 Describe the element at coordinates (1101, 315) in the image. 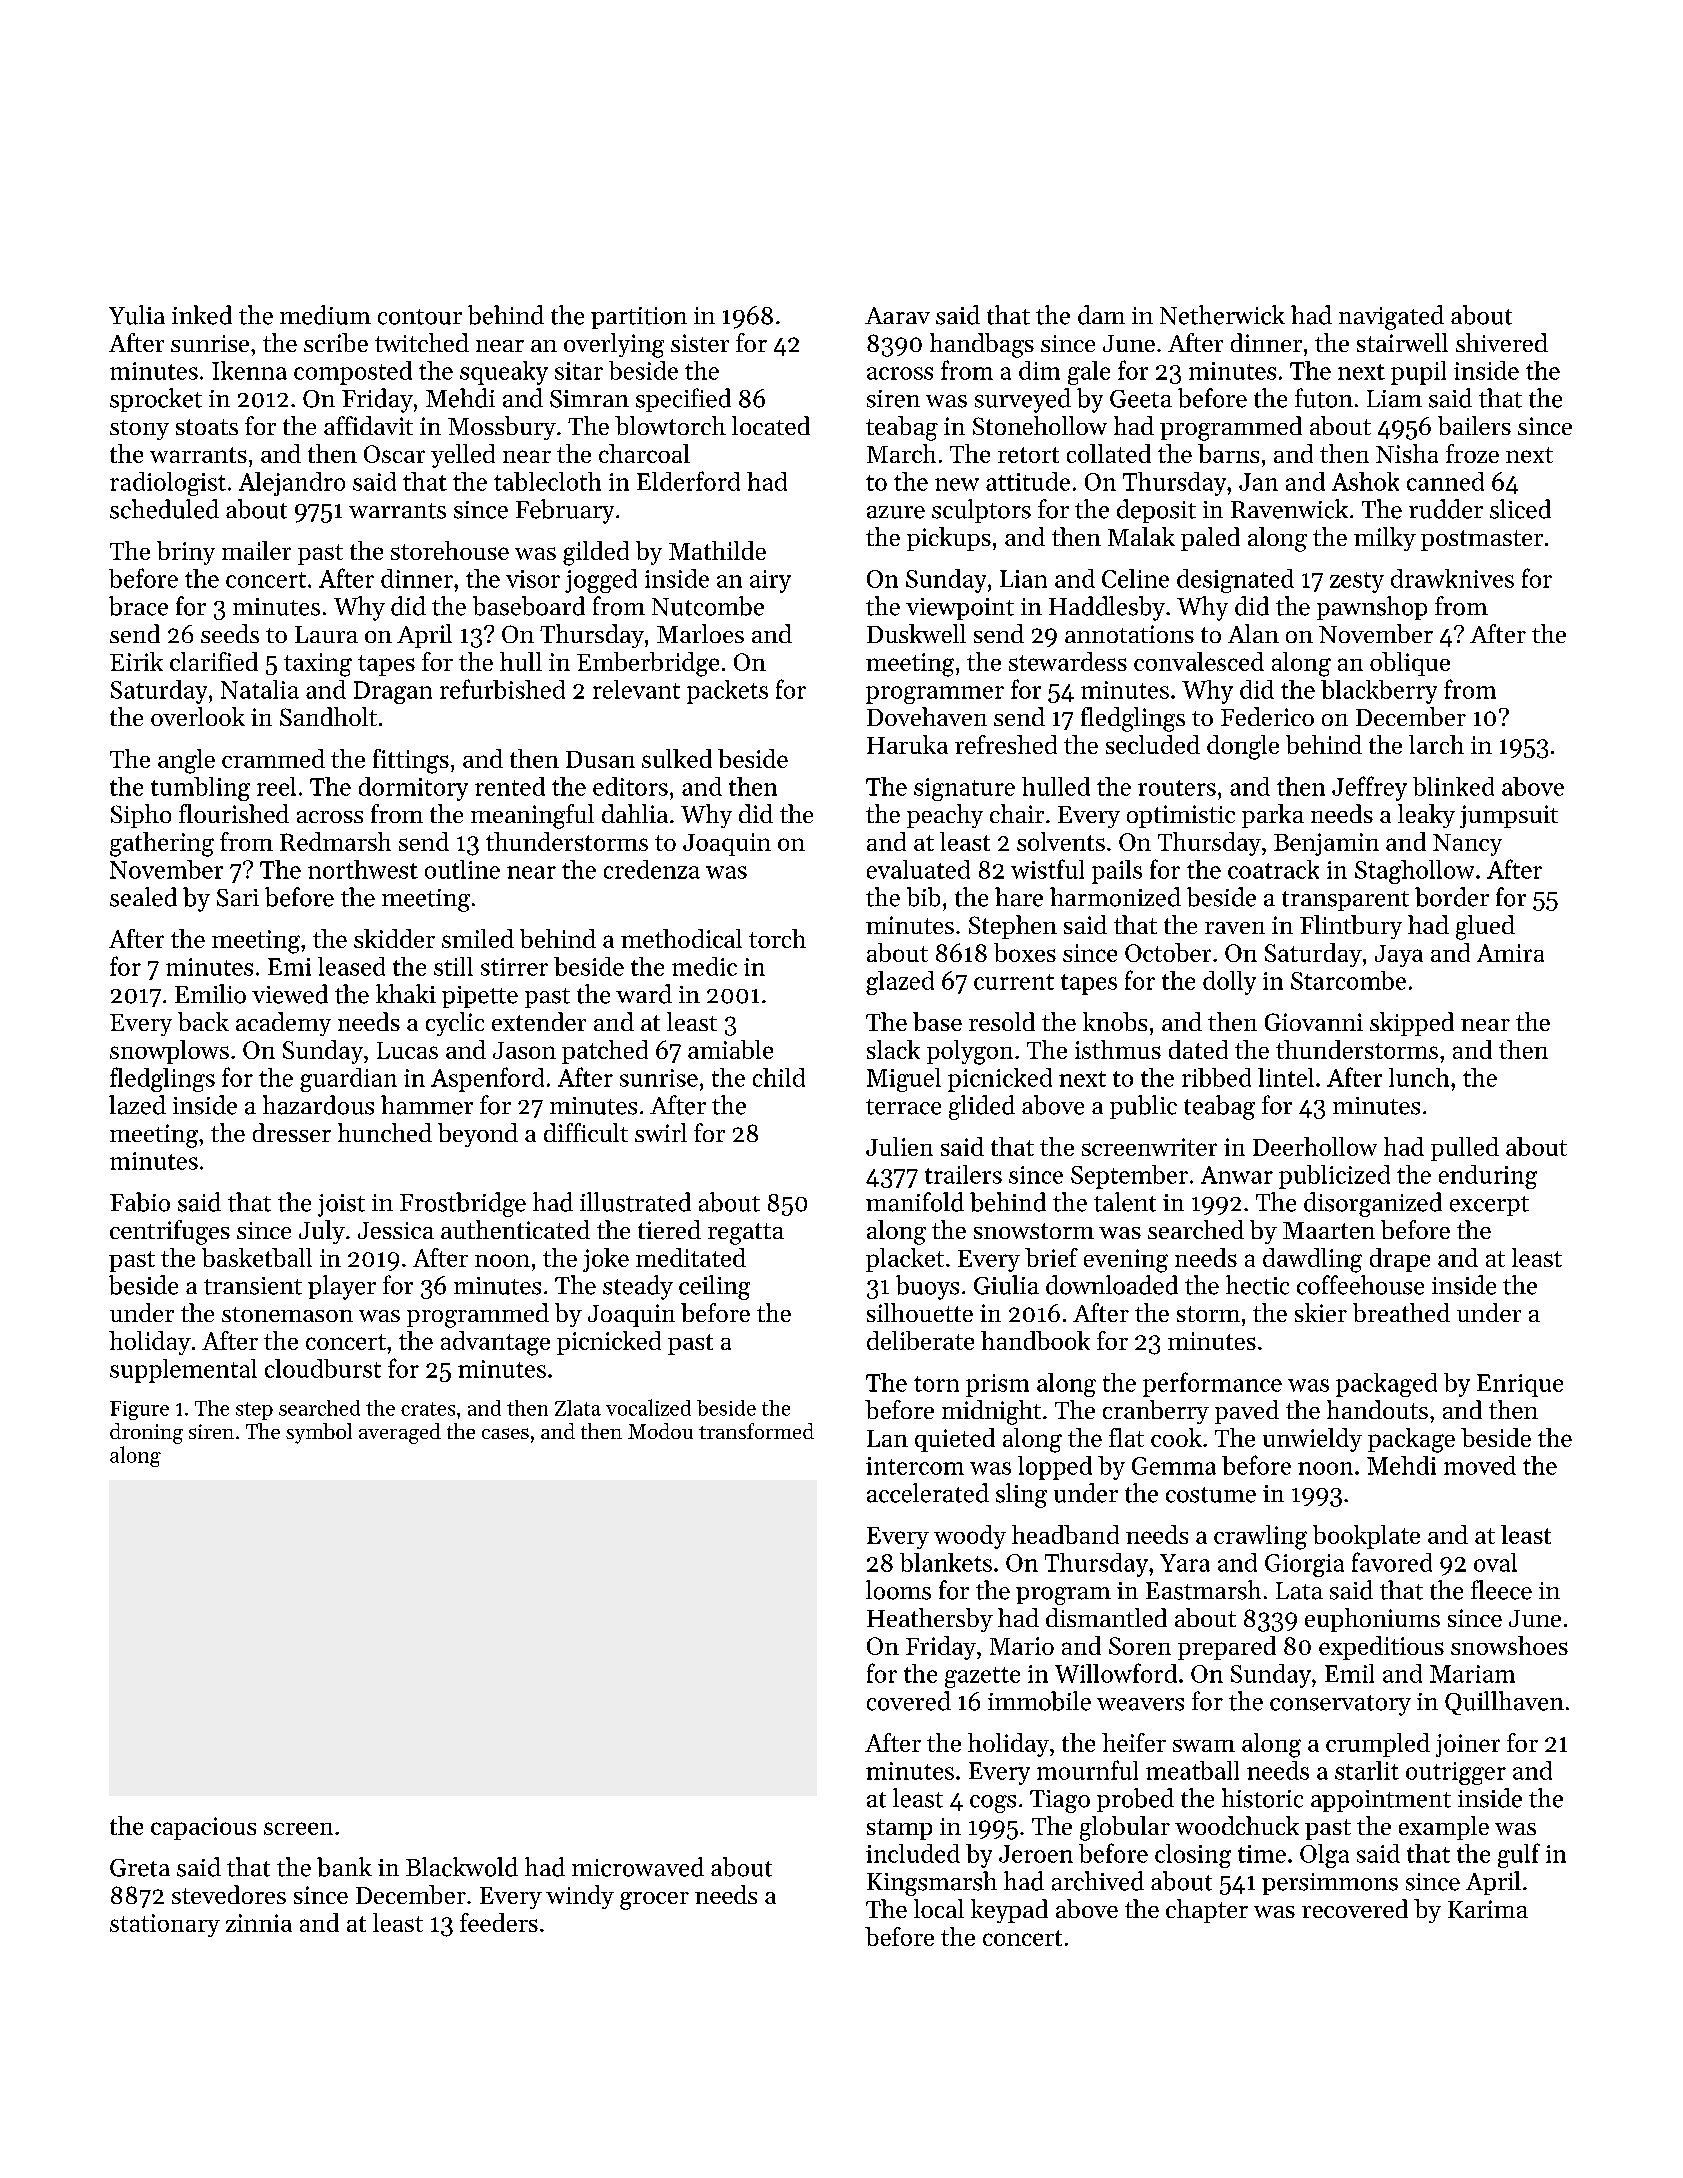

I see `dam` at that location.
